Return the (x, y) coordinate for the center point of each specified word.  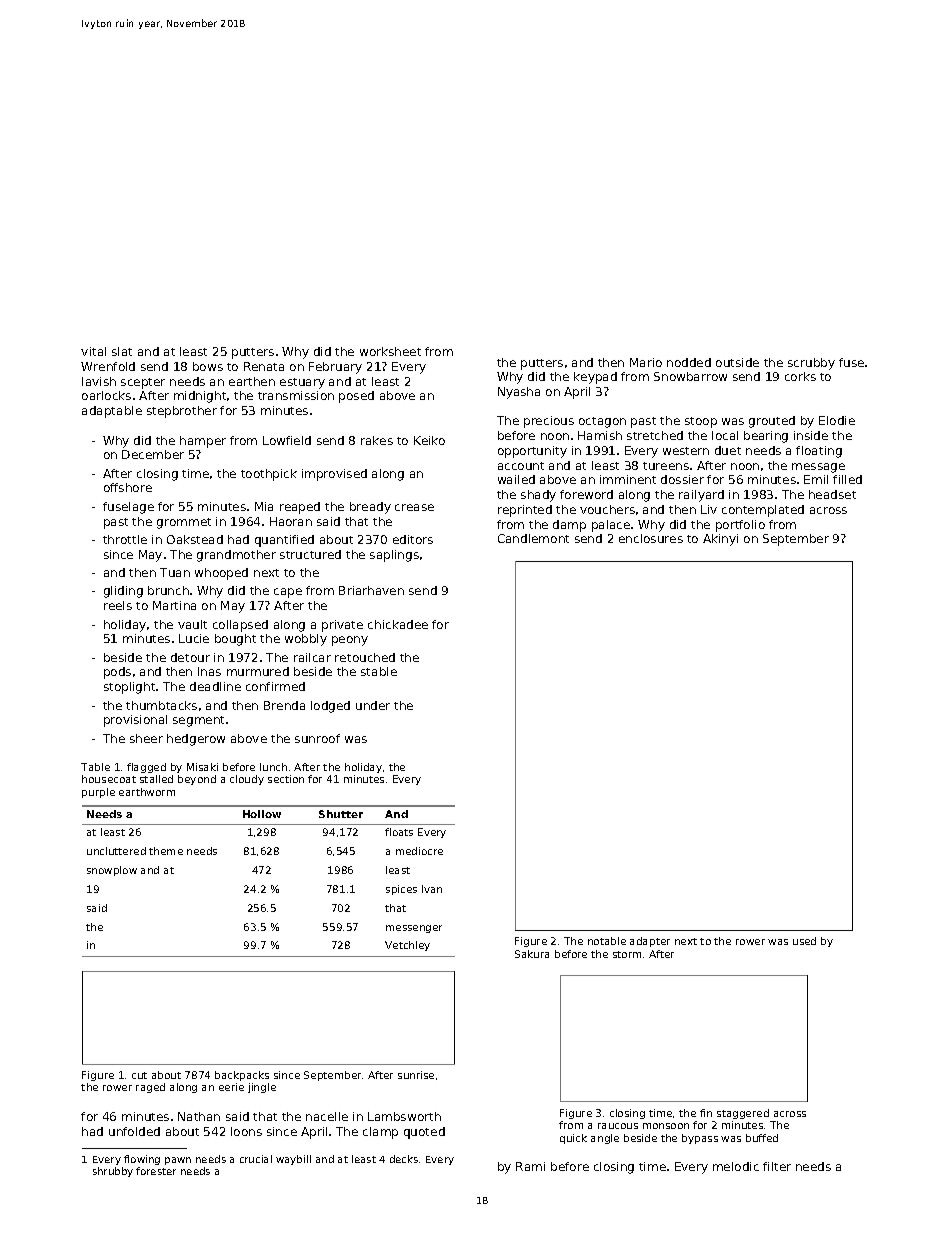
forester (156, 1171)
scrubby (811, 364)
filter (777, 1166)
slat (122, 351)
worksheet (390, 351)
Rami (530, 1166)
